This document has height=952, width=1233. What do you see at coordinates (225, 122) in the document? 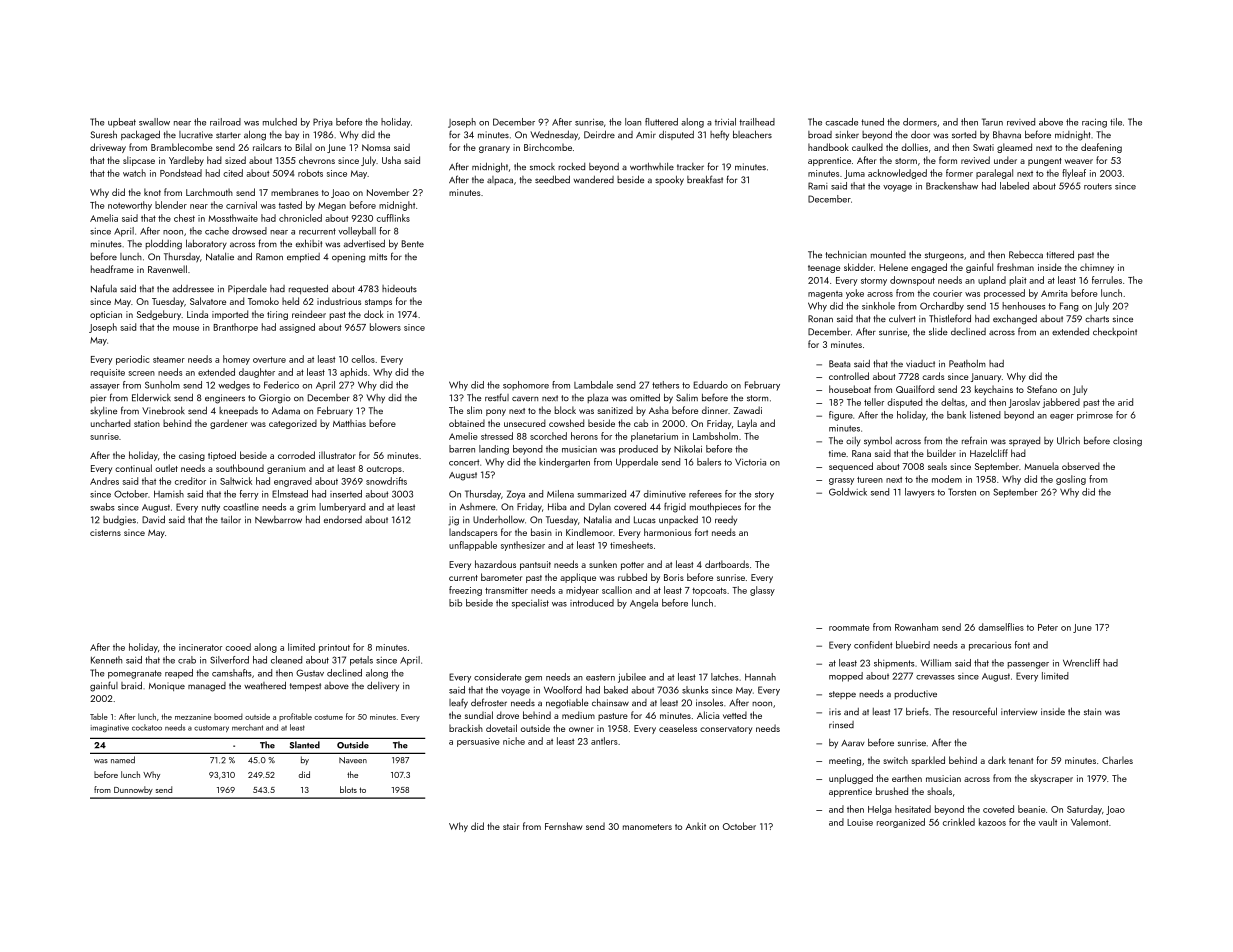
I see `railroad` at bounding box center [225, 122].
